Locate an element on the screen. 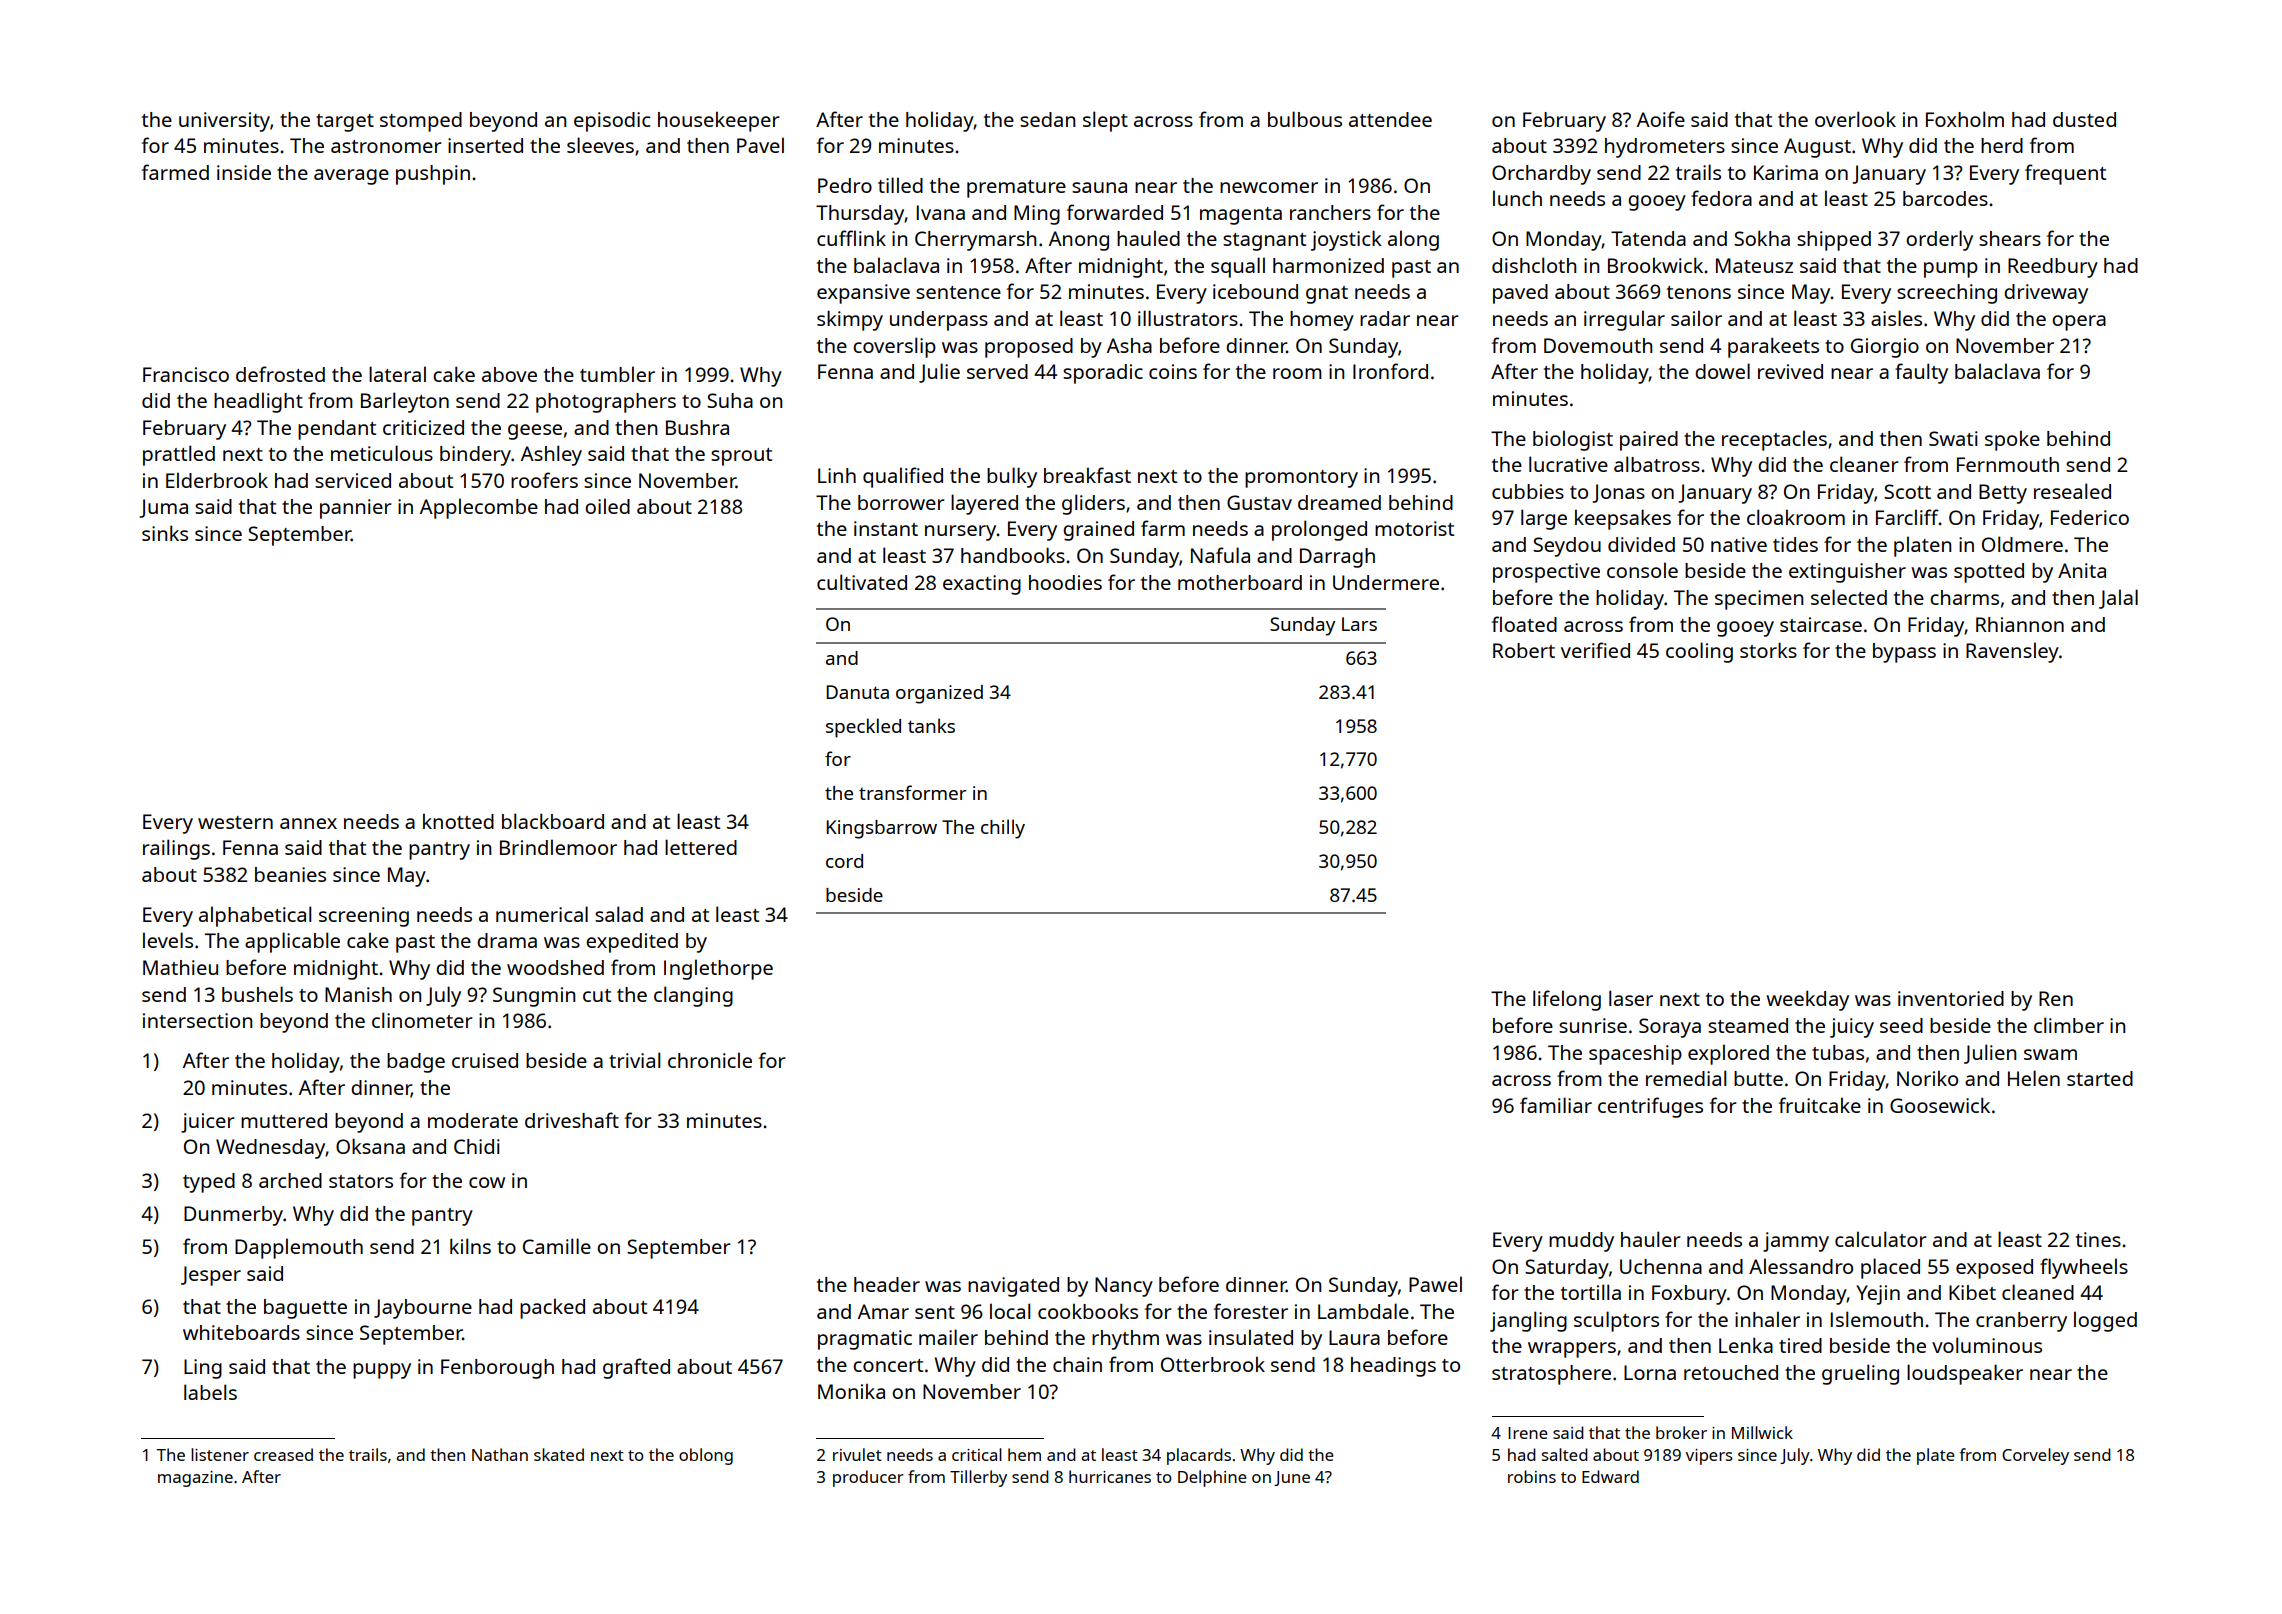 This screenshot has height=1614, width=2282. Nathan is located at coordinates (500, 1454).
